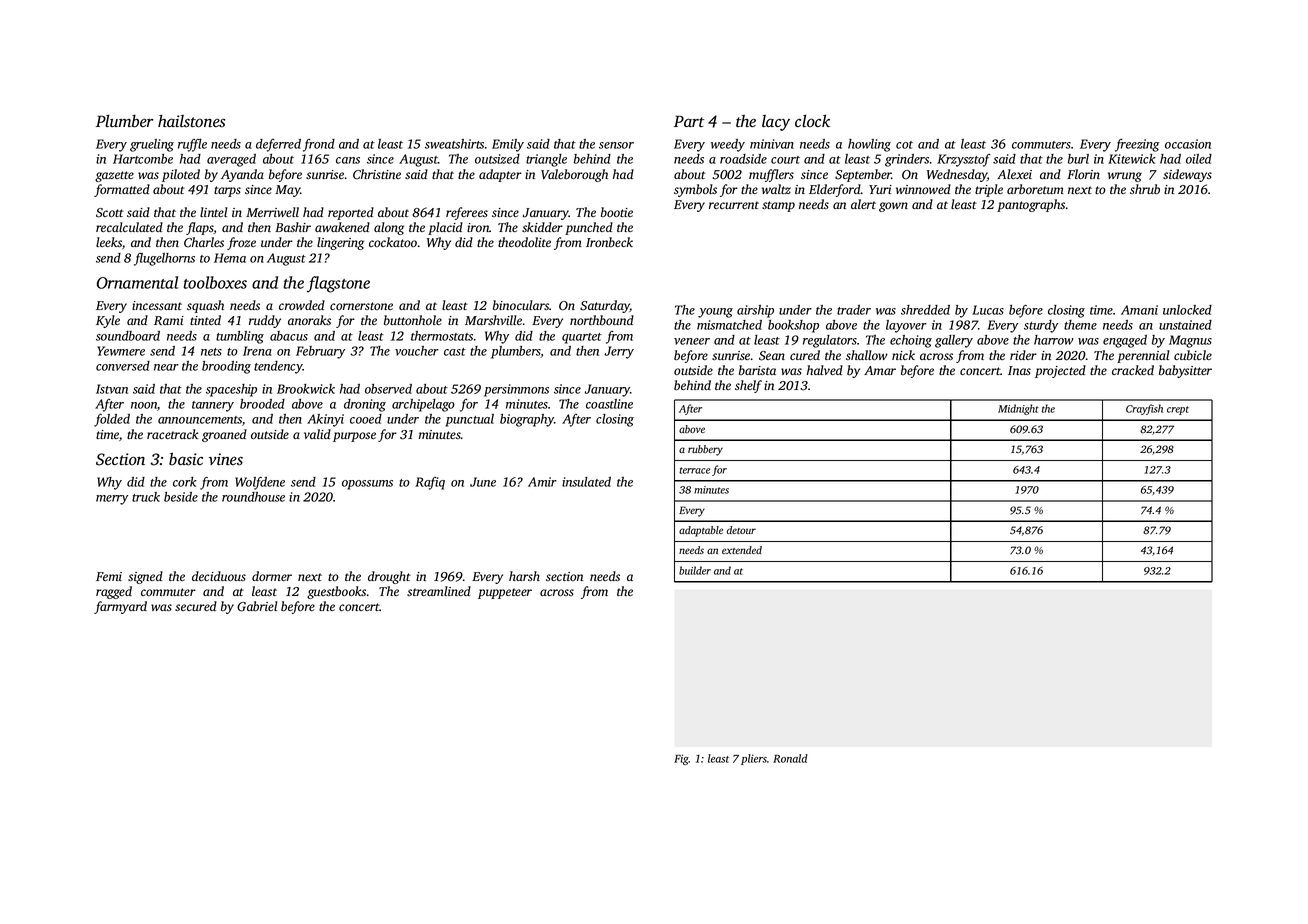 This screenshot has width=1308, height=924. I want to click on Fig, so click(681, 759).
